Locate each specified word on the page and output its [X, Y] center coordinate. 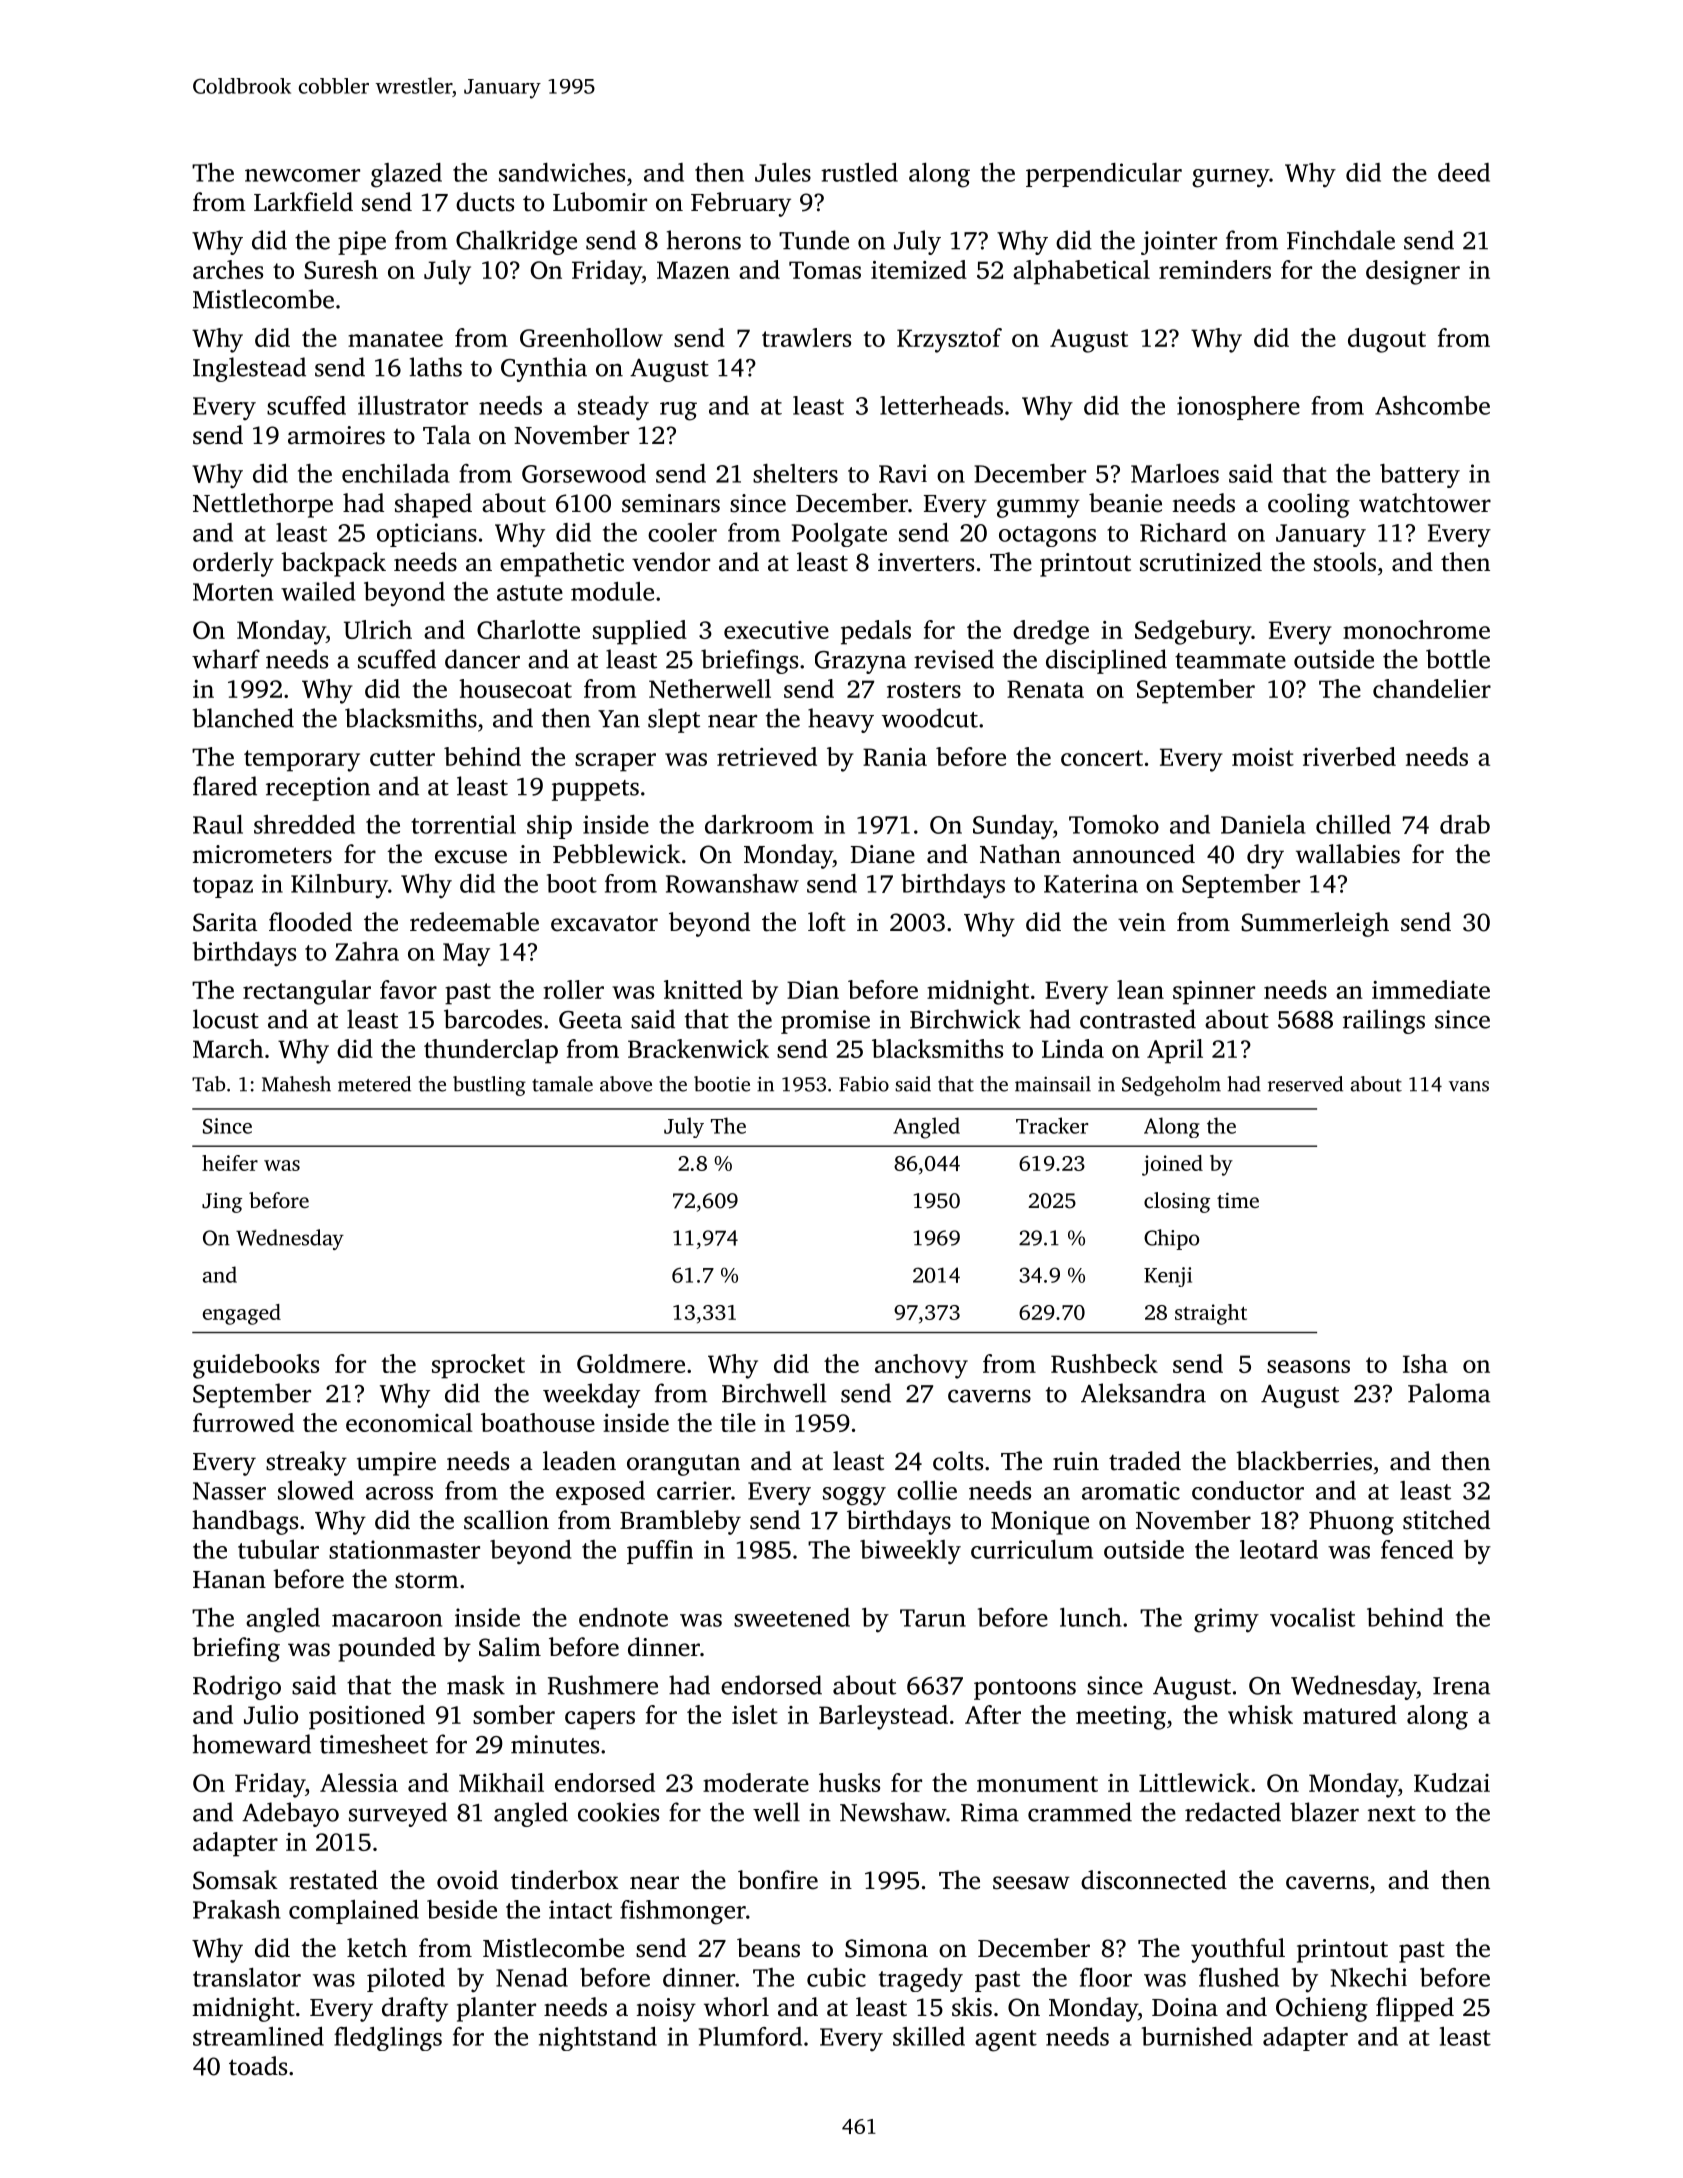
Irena [1461, 1686]
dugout [1387, 340]
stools [1345, 562]
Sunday [1013, 827]
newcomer [302, 175]
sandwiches [562, 172]
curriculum [1032, 1549]
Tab [208, 1084]
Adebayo [290, 1814]
